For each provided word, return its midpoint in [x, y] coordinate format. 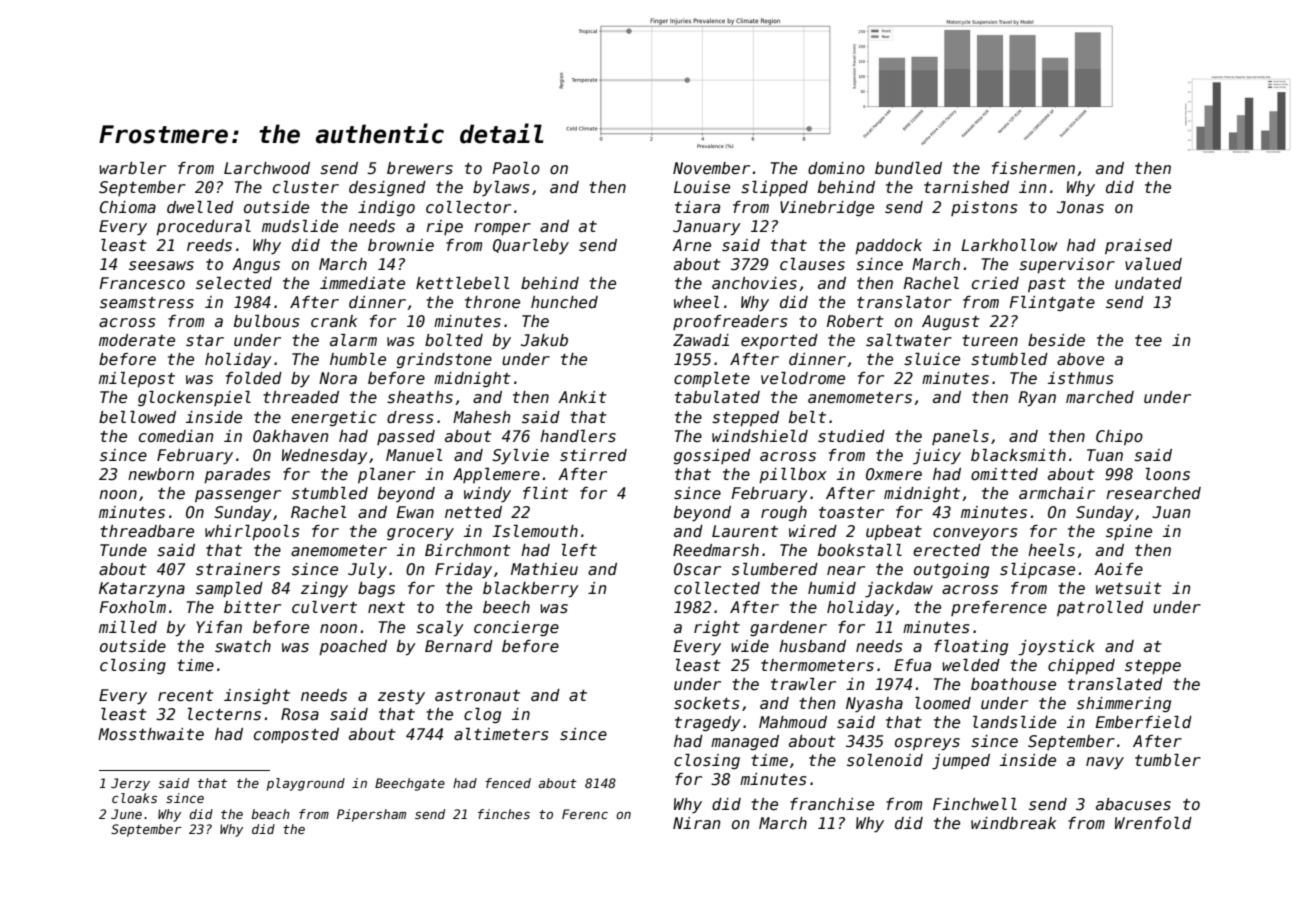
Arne [691, 245]
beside [1056, 340]
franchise [832, 804]
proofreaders [730, 322]
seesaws [161, 266]
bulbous [267, 321]
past [1047, 285]
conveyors [975, 534]
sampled [229, 589]
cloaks [134, 798]
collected [717, 588]
